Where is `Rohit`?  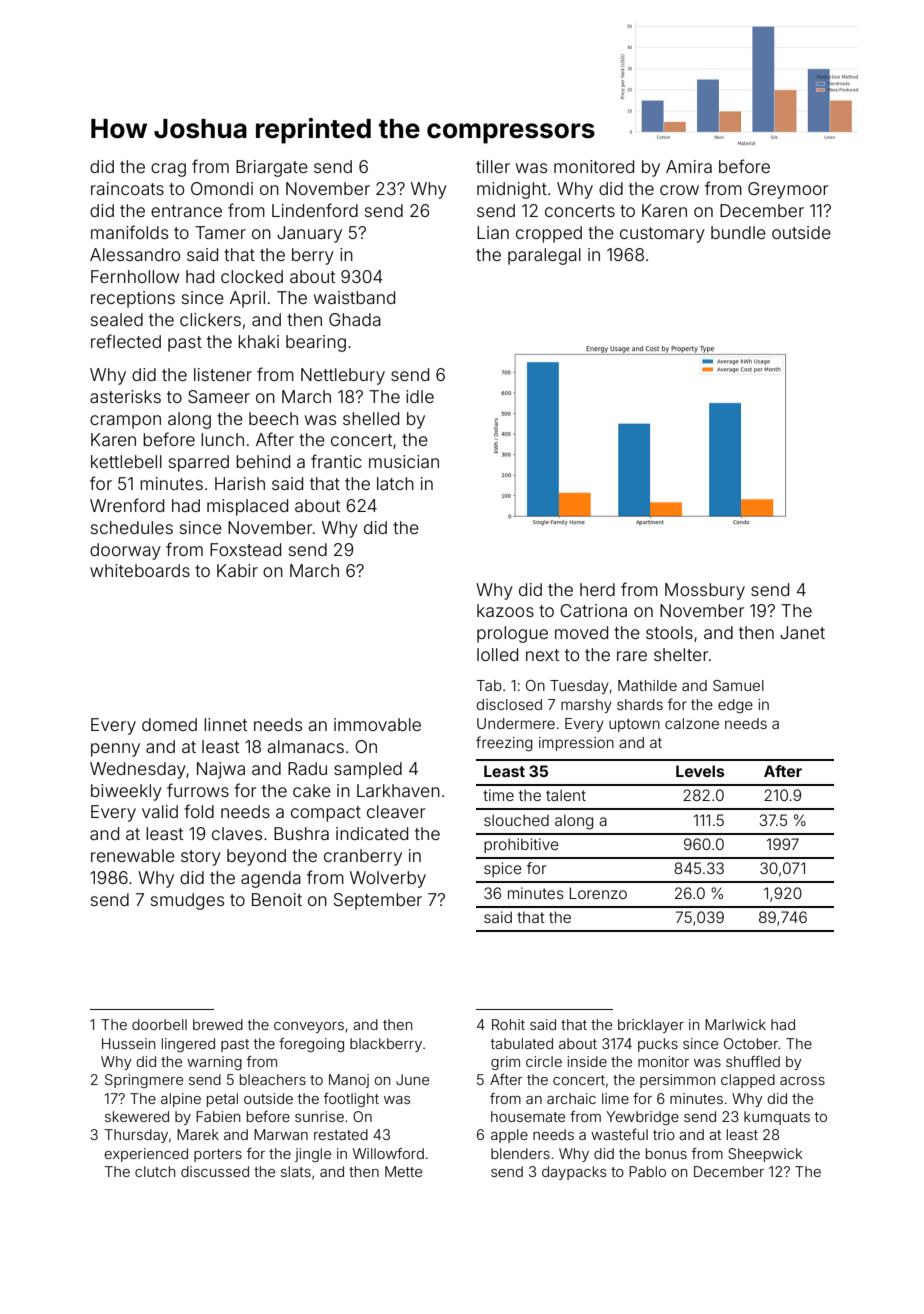 Rohit is located at coordinates (508, 1024).
